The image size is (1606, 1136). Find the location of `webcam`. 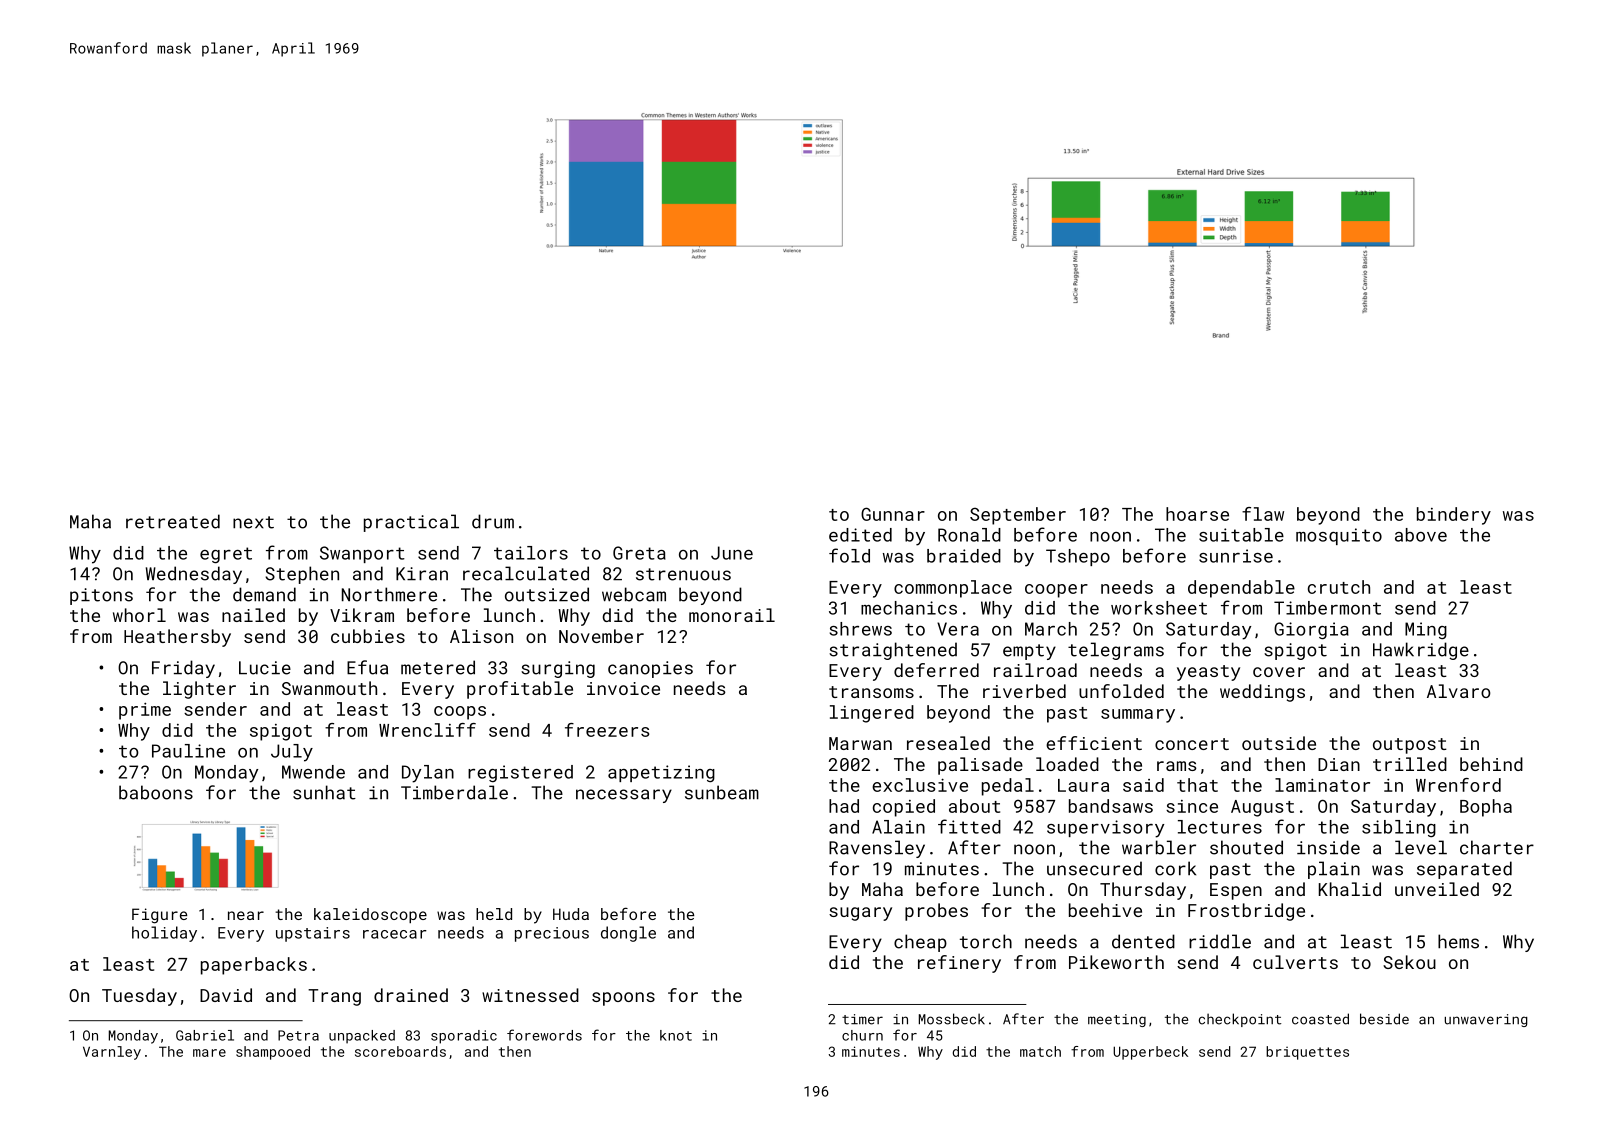

webcam is located at coordinates (634, 594).
